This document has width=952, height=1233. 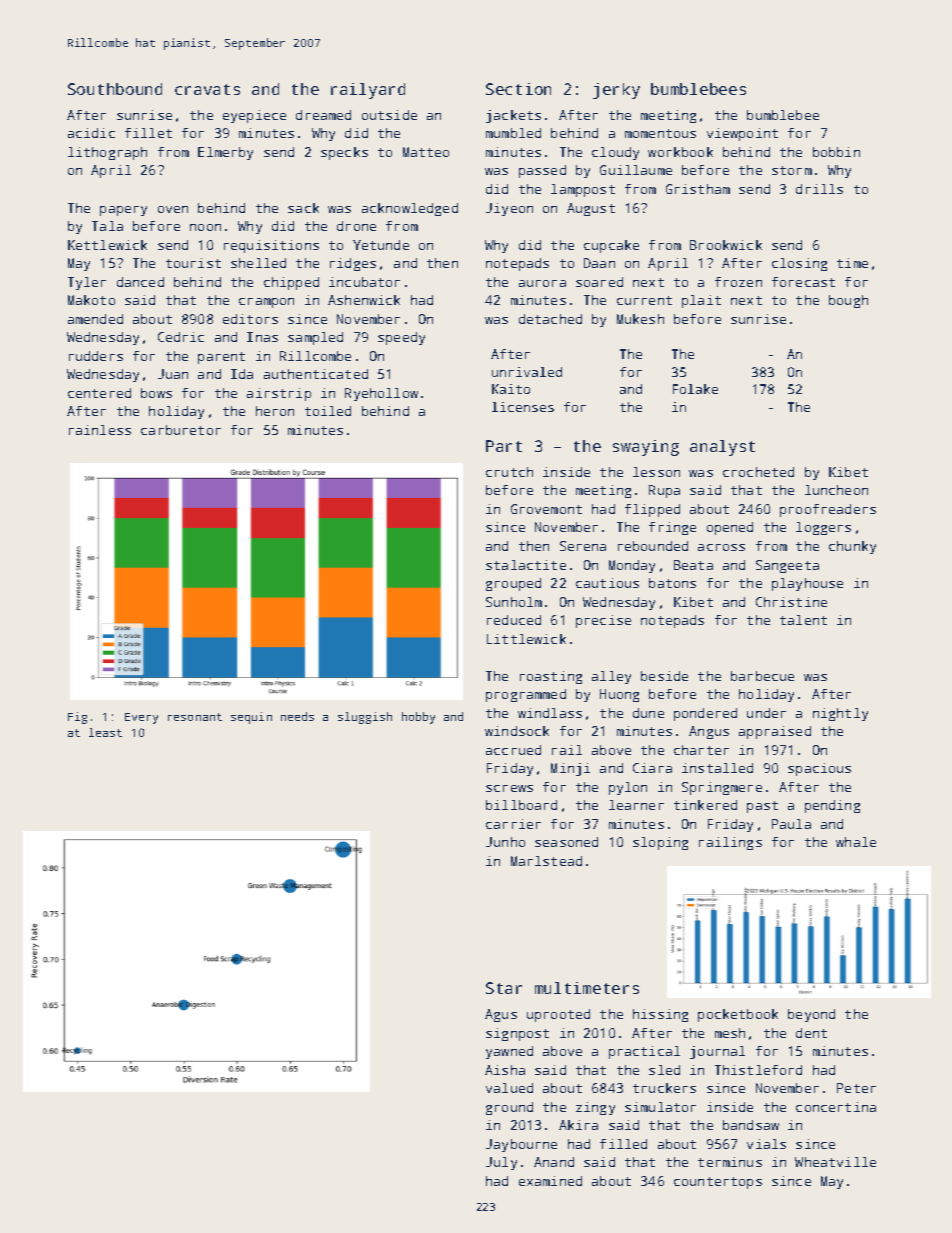 What do you see at coordinates (835, 1162) in the document?
I see `Wheatville` at bounding box center [835, 1162].
